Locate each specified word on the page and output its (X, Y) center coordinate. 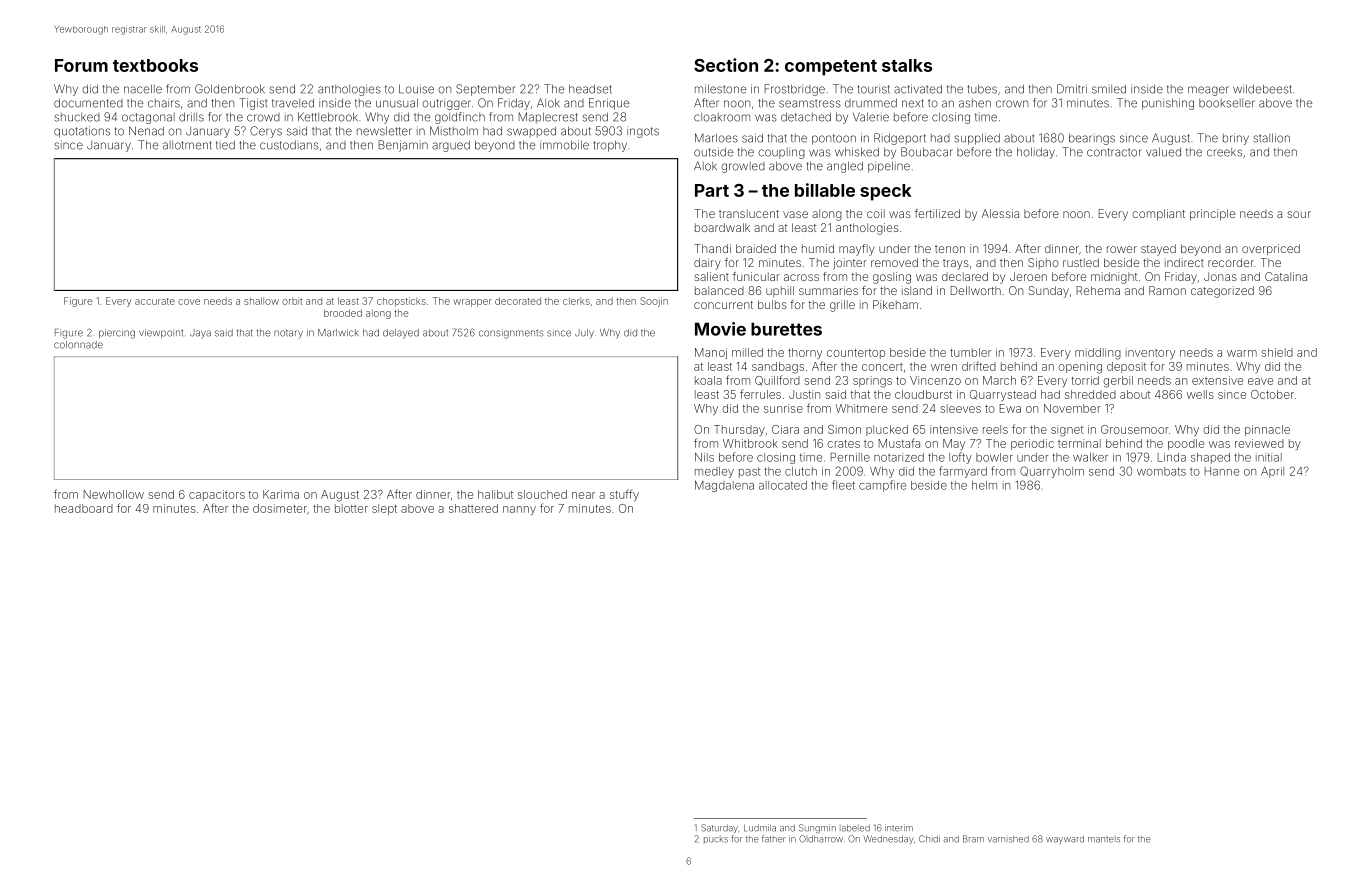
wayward (1065, 840)
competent (831, 68)
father (774, 839)
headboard (84, 508)
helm (984, 485)
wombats (1161, 471)
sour (1299, 214)
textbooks (155, 65)
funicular (756, 276)
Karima (281, 494)
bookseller (1227, 103)
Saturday (719, 828)
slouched (542, 494)
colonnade (78, 345)
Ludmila (760, 828)
